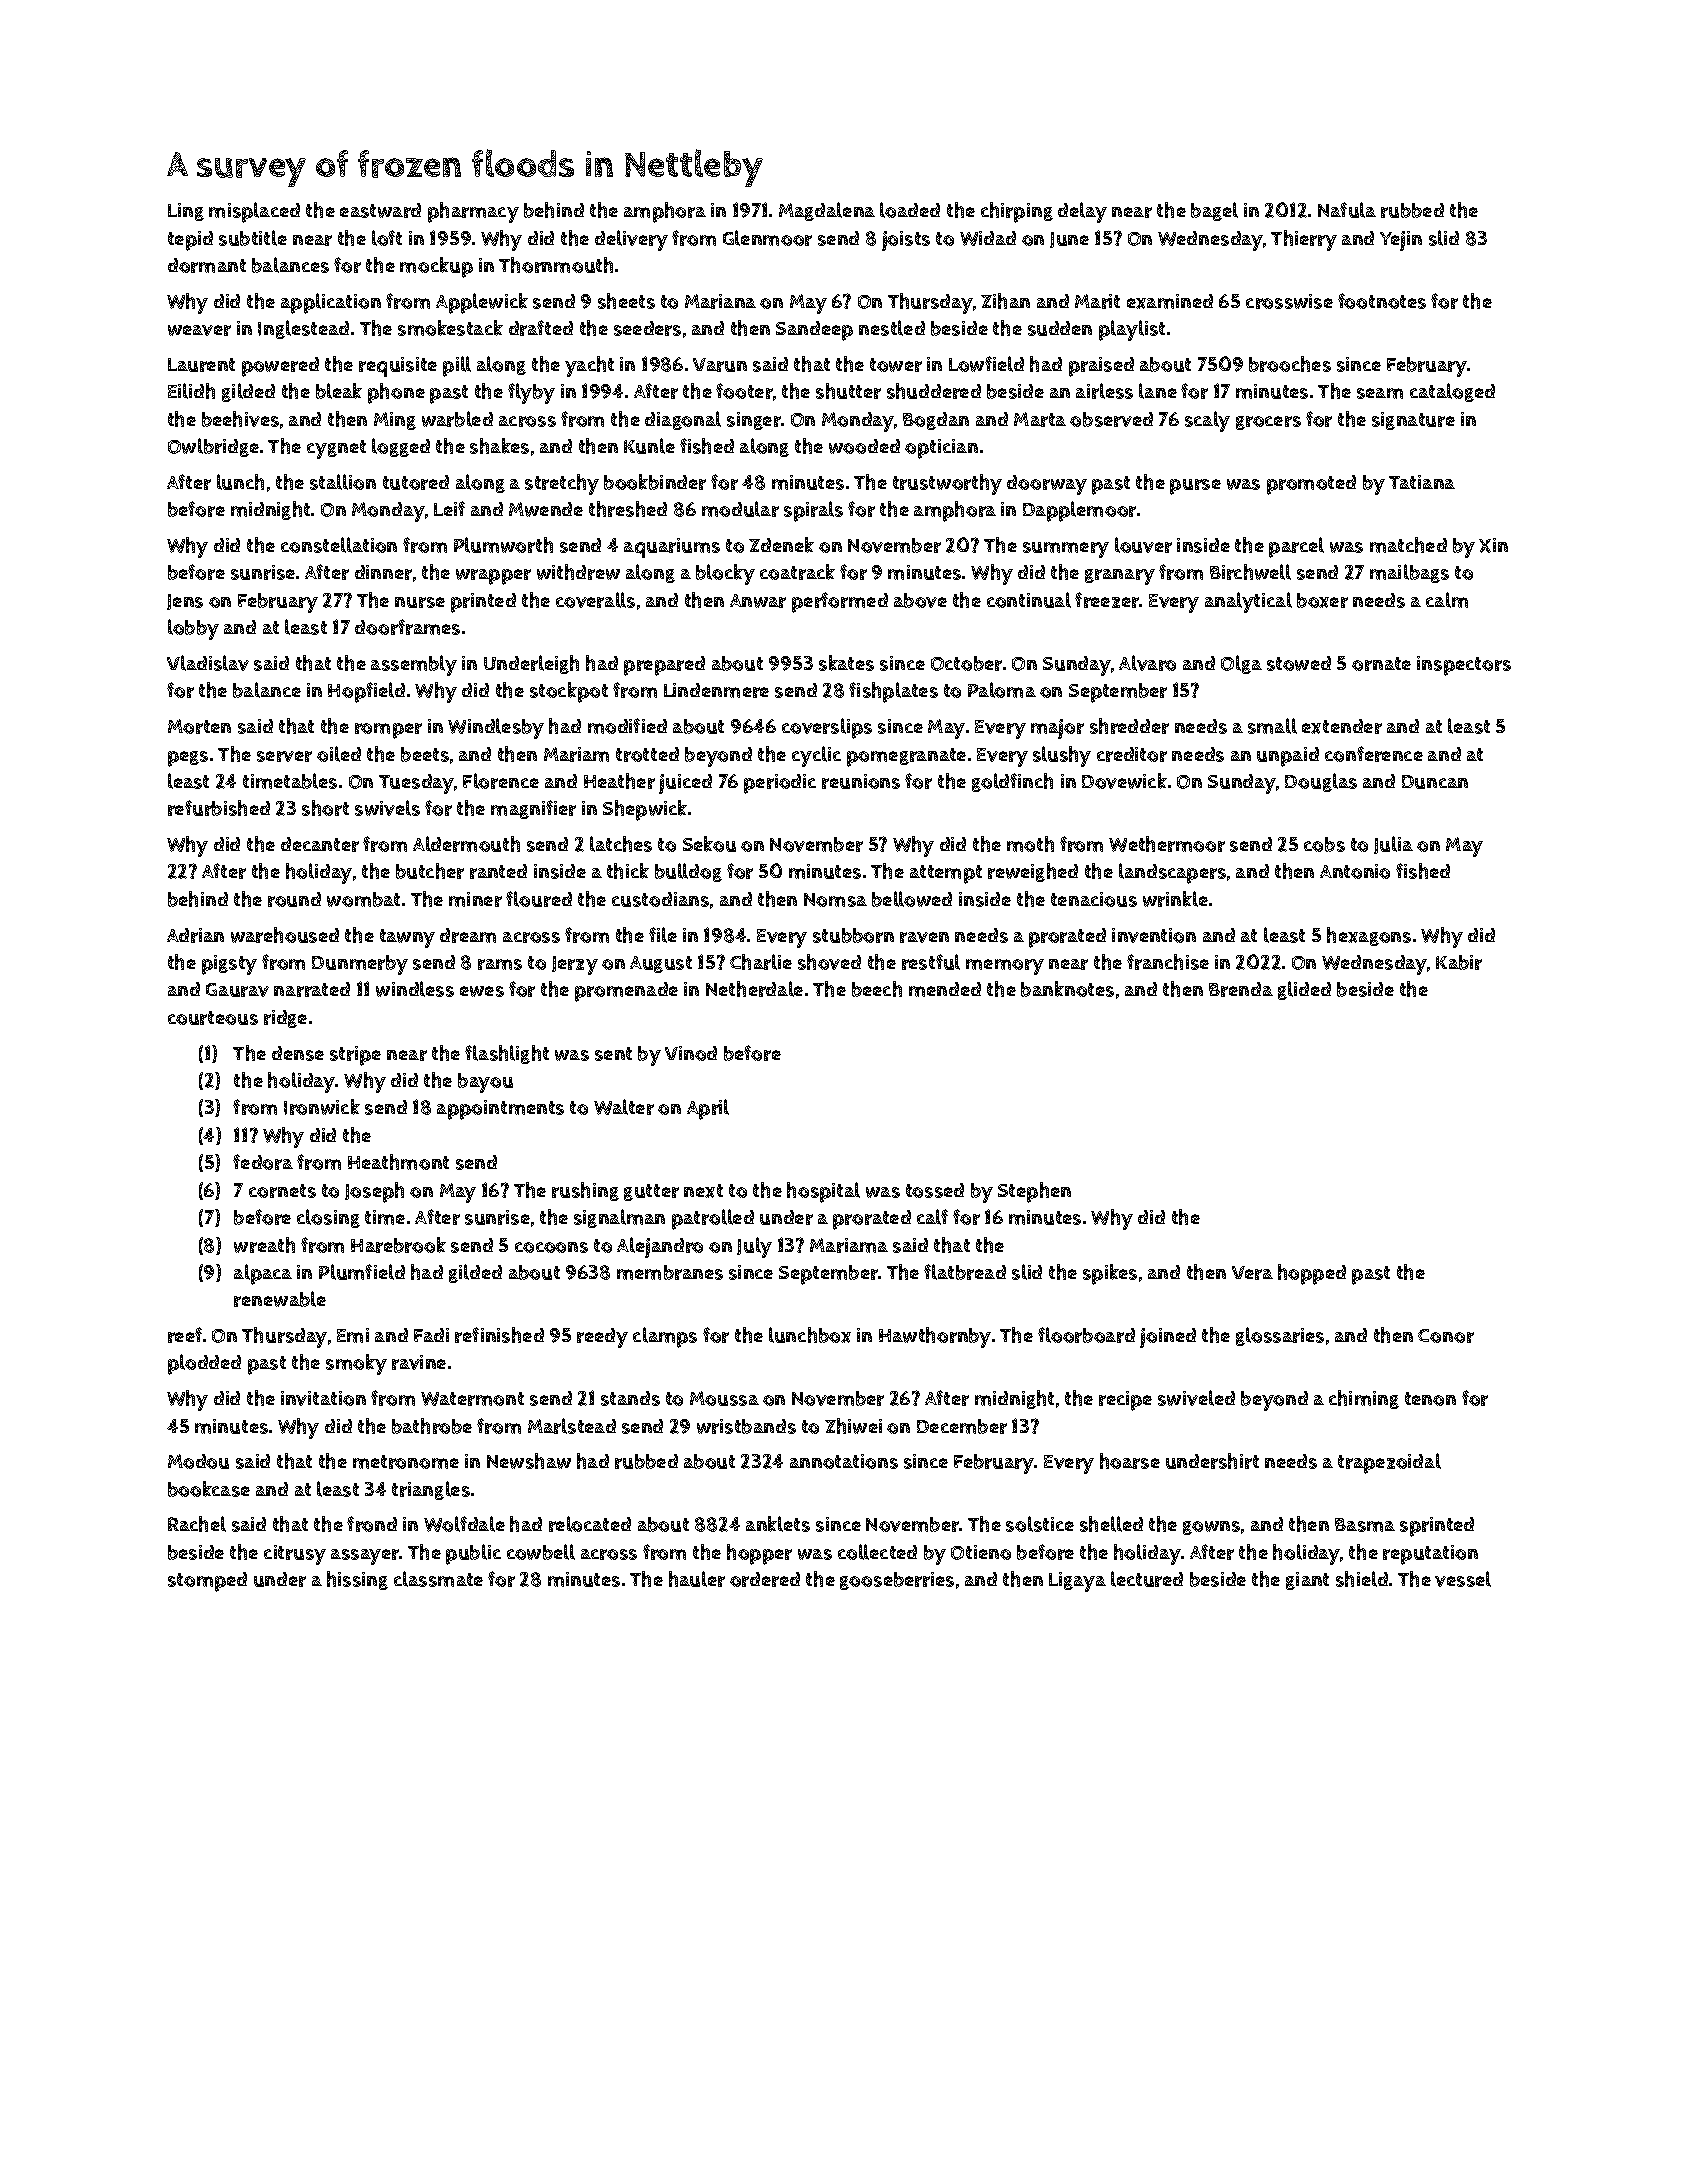  Describe the element at coordinates (264, 1245) in the page. I see `wreath` at that location.
